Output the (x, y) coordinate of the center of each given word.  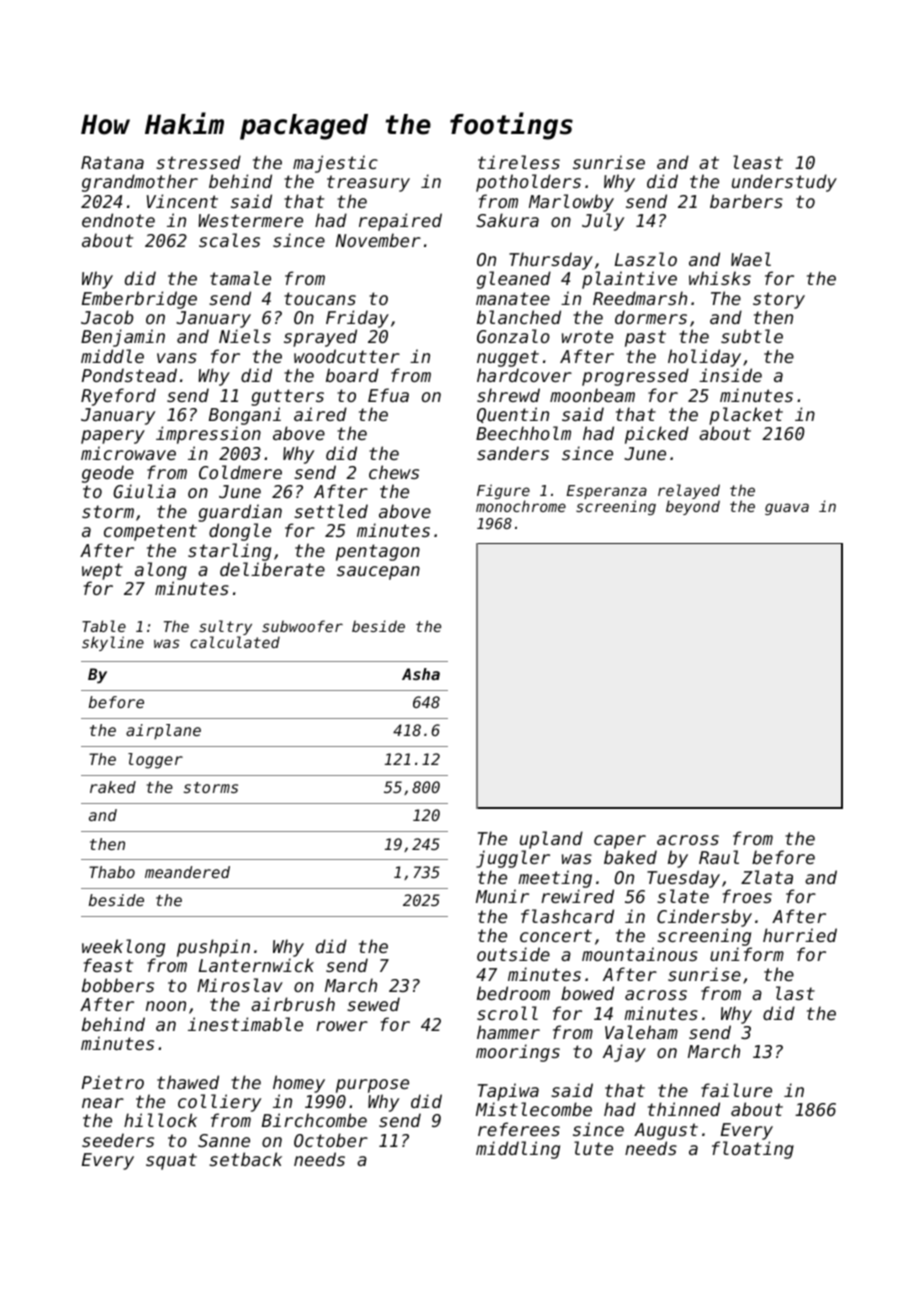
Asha (421, 674)
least (758, 162)
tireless (519, 162)
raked (113, 787)
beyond (693, 507)
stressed (198, 162)
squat (171, 1161)
